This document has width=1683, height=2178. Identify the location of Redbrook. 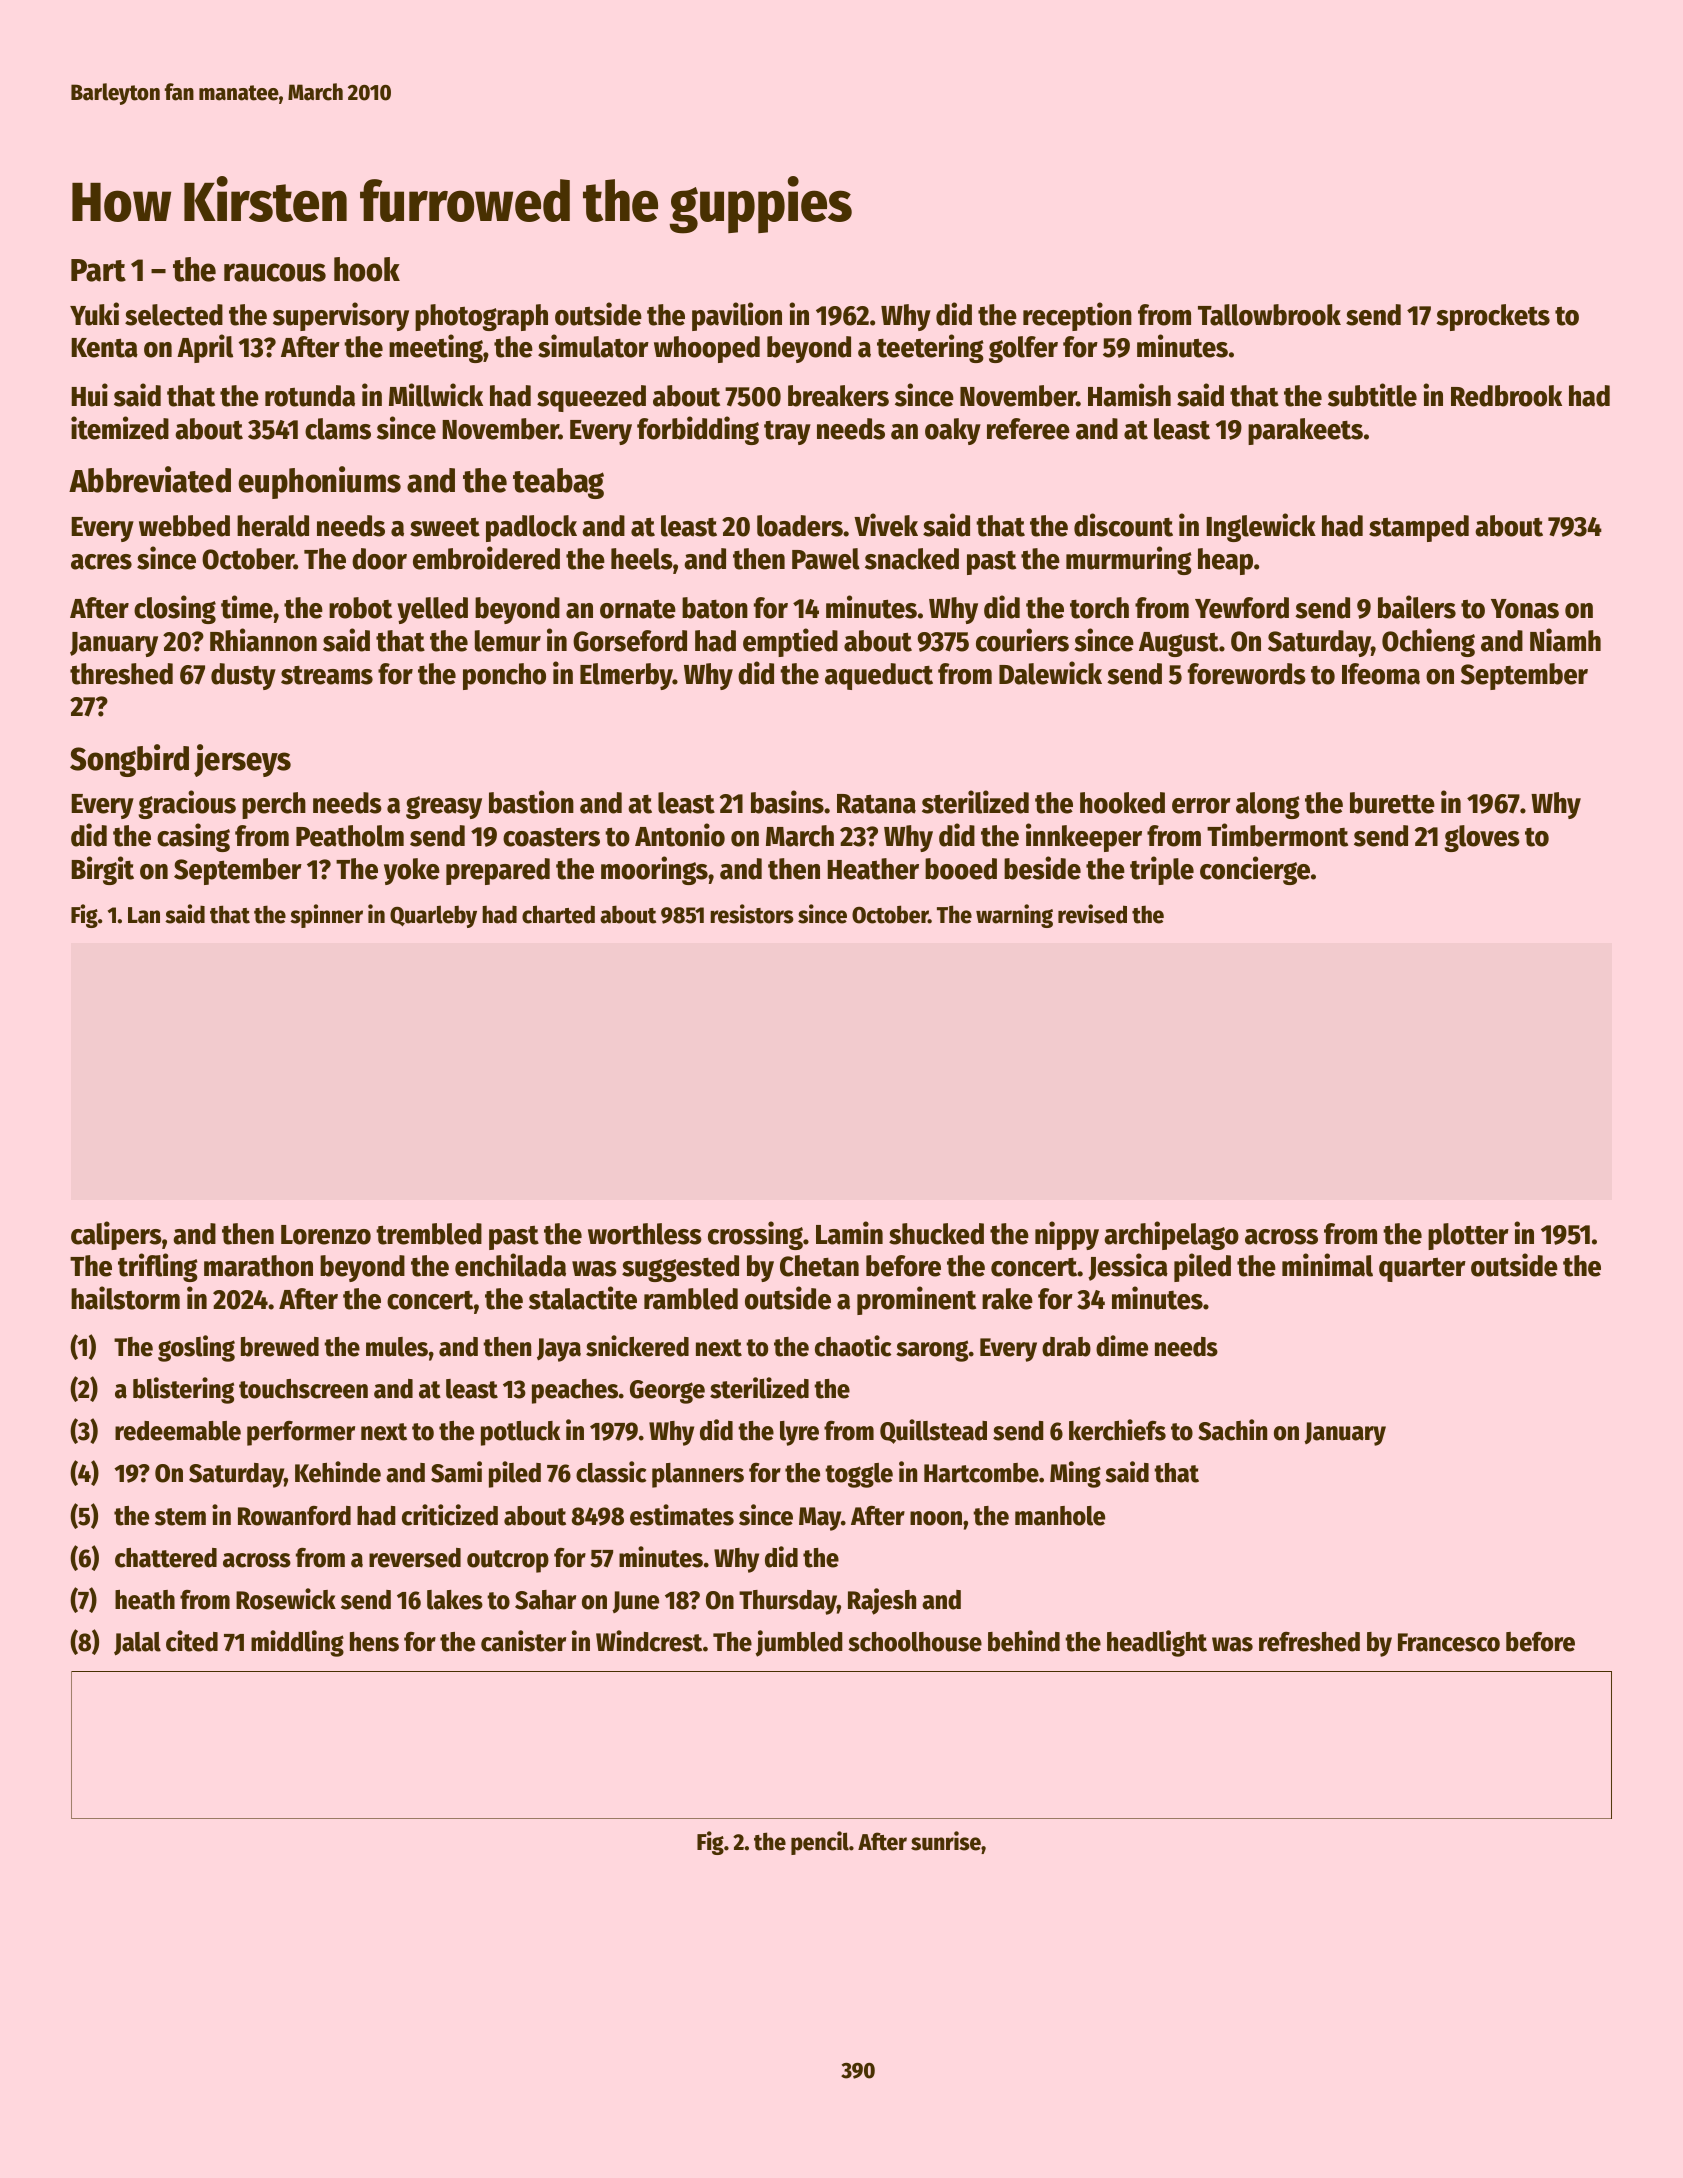
(1506, 396).
